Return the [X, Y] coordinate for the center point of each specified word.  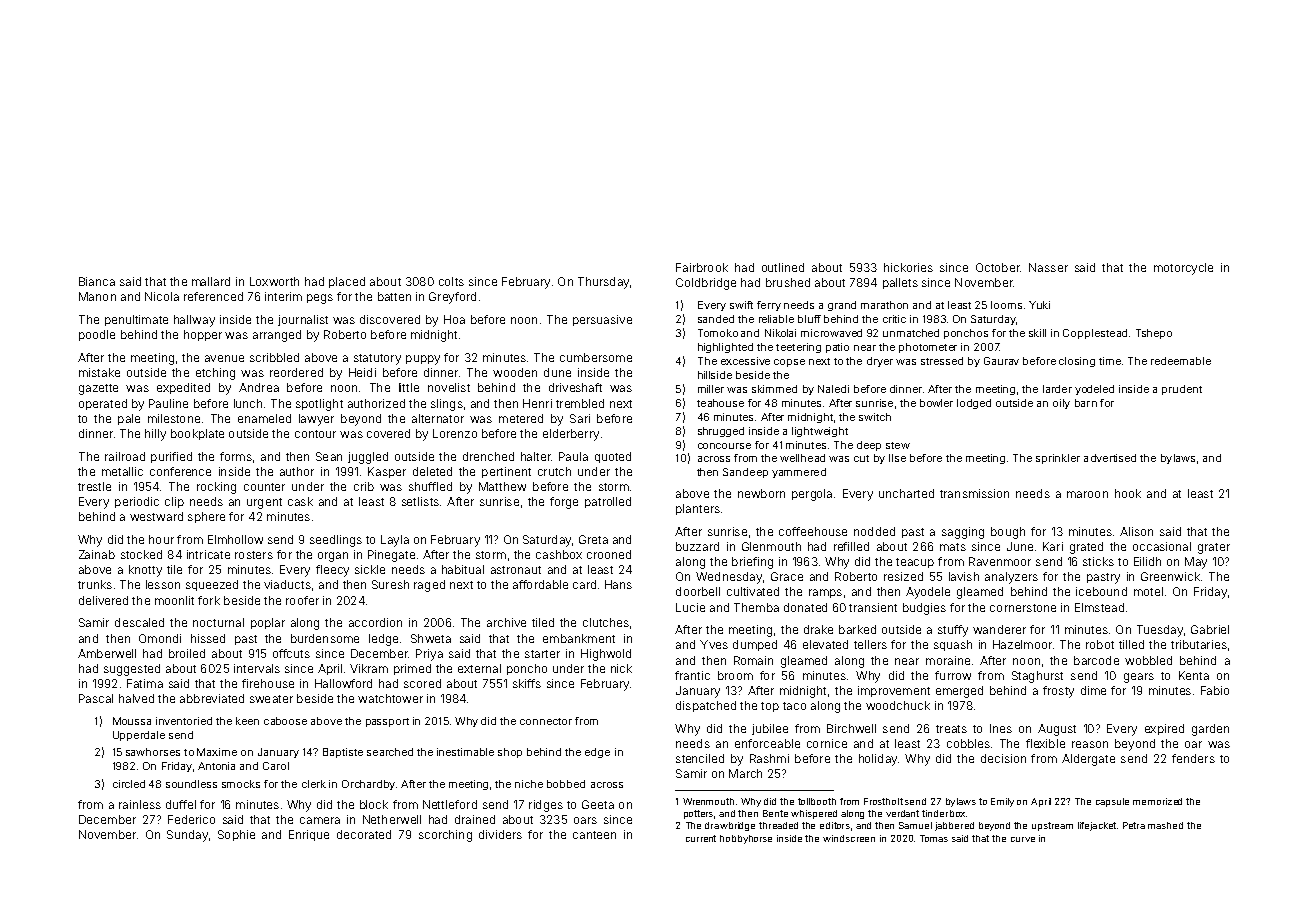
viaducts [287, 584]
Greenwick [1170, 576]
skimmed [774, 389]
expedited [183, 388]
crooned [609, 554]
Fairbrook [702, 267]
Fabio [1215, 690]
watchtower [390, 698]
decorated [364, 834]
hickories [908, 267]
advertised [1110, 458]
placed [347, 282]
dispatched [706, 706]
